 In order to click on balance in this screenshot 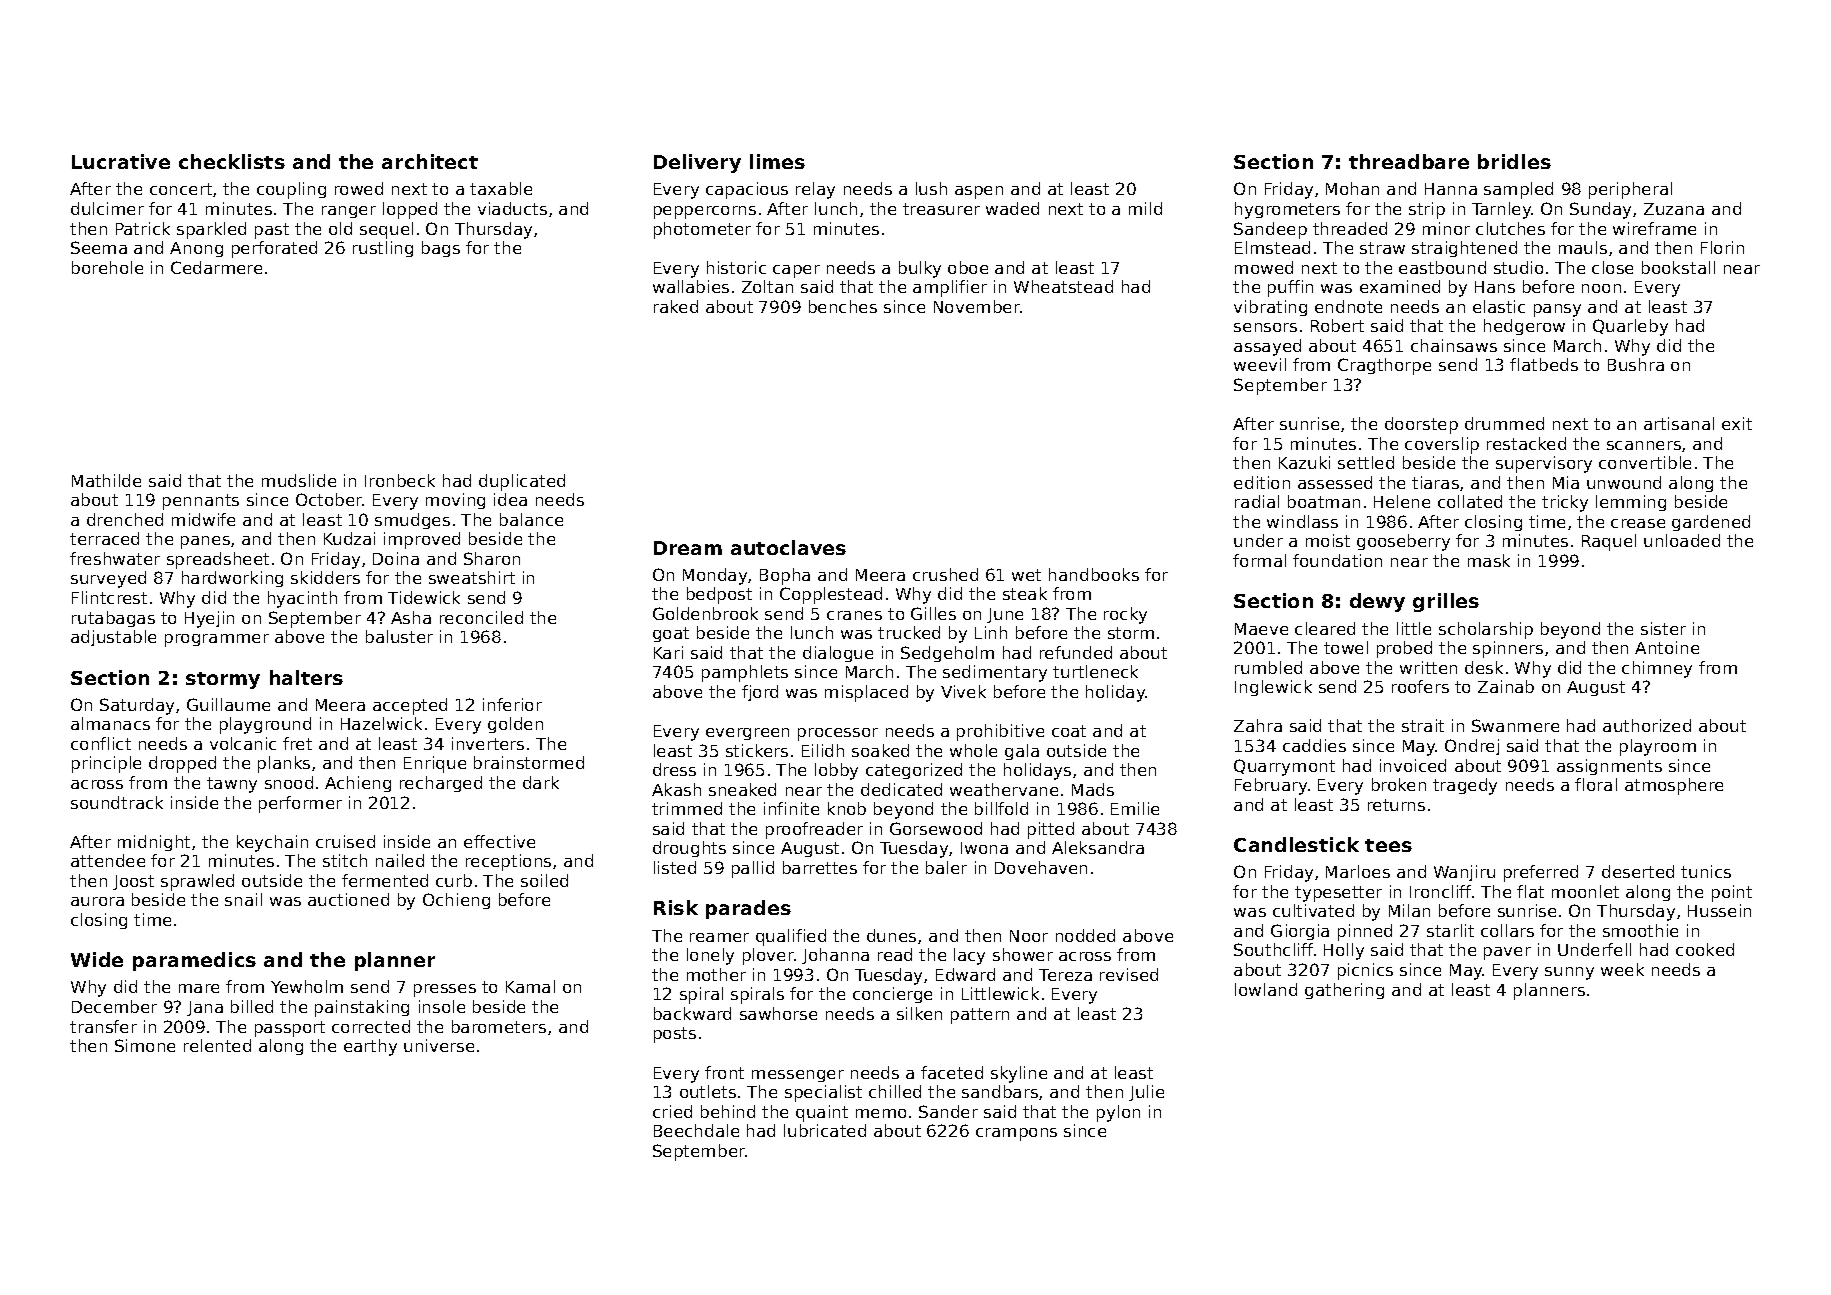, I will do `click(531, 519)`.
